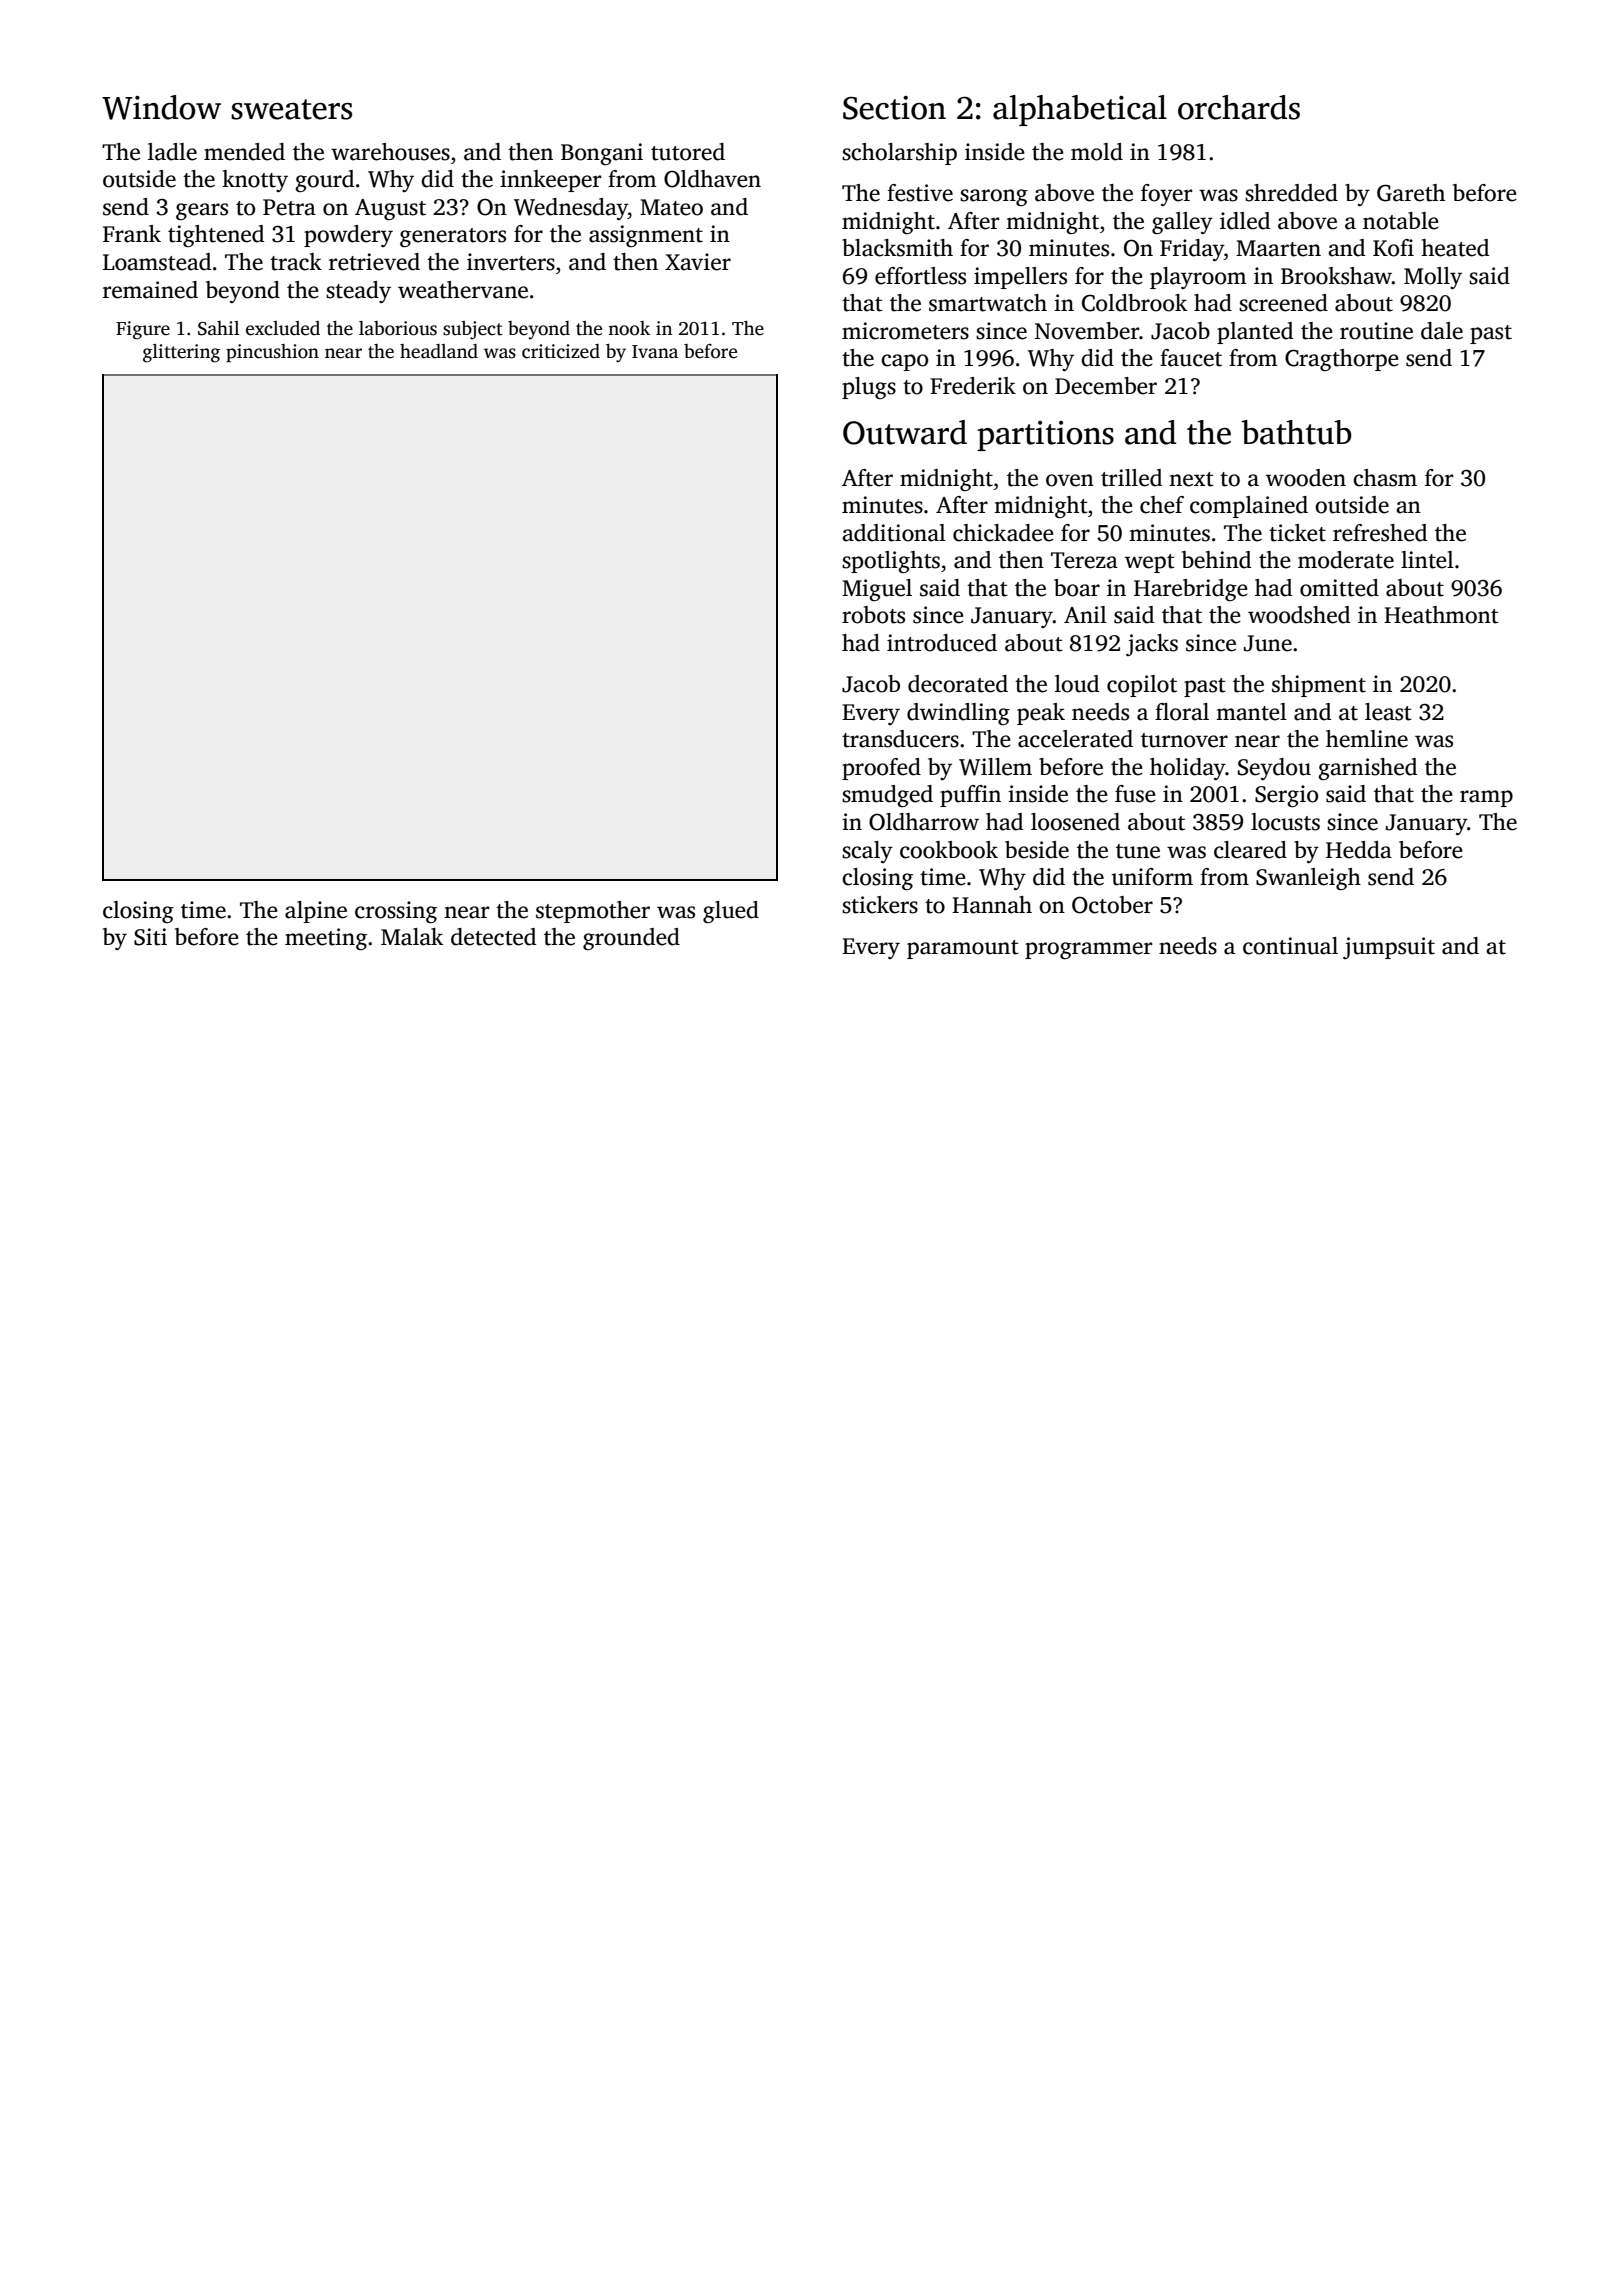 The height and width of the screenshot is (2292, 1620). I want to click on criticized, so click(561, 351).
